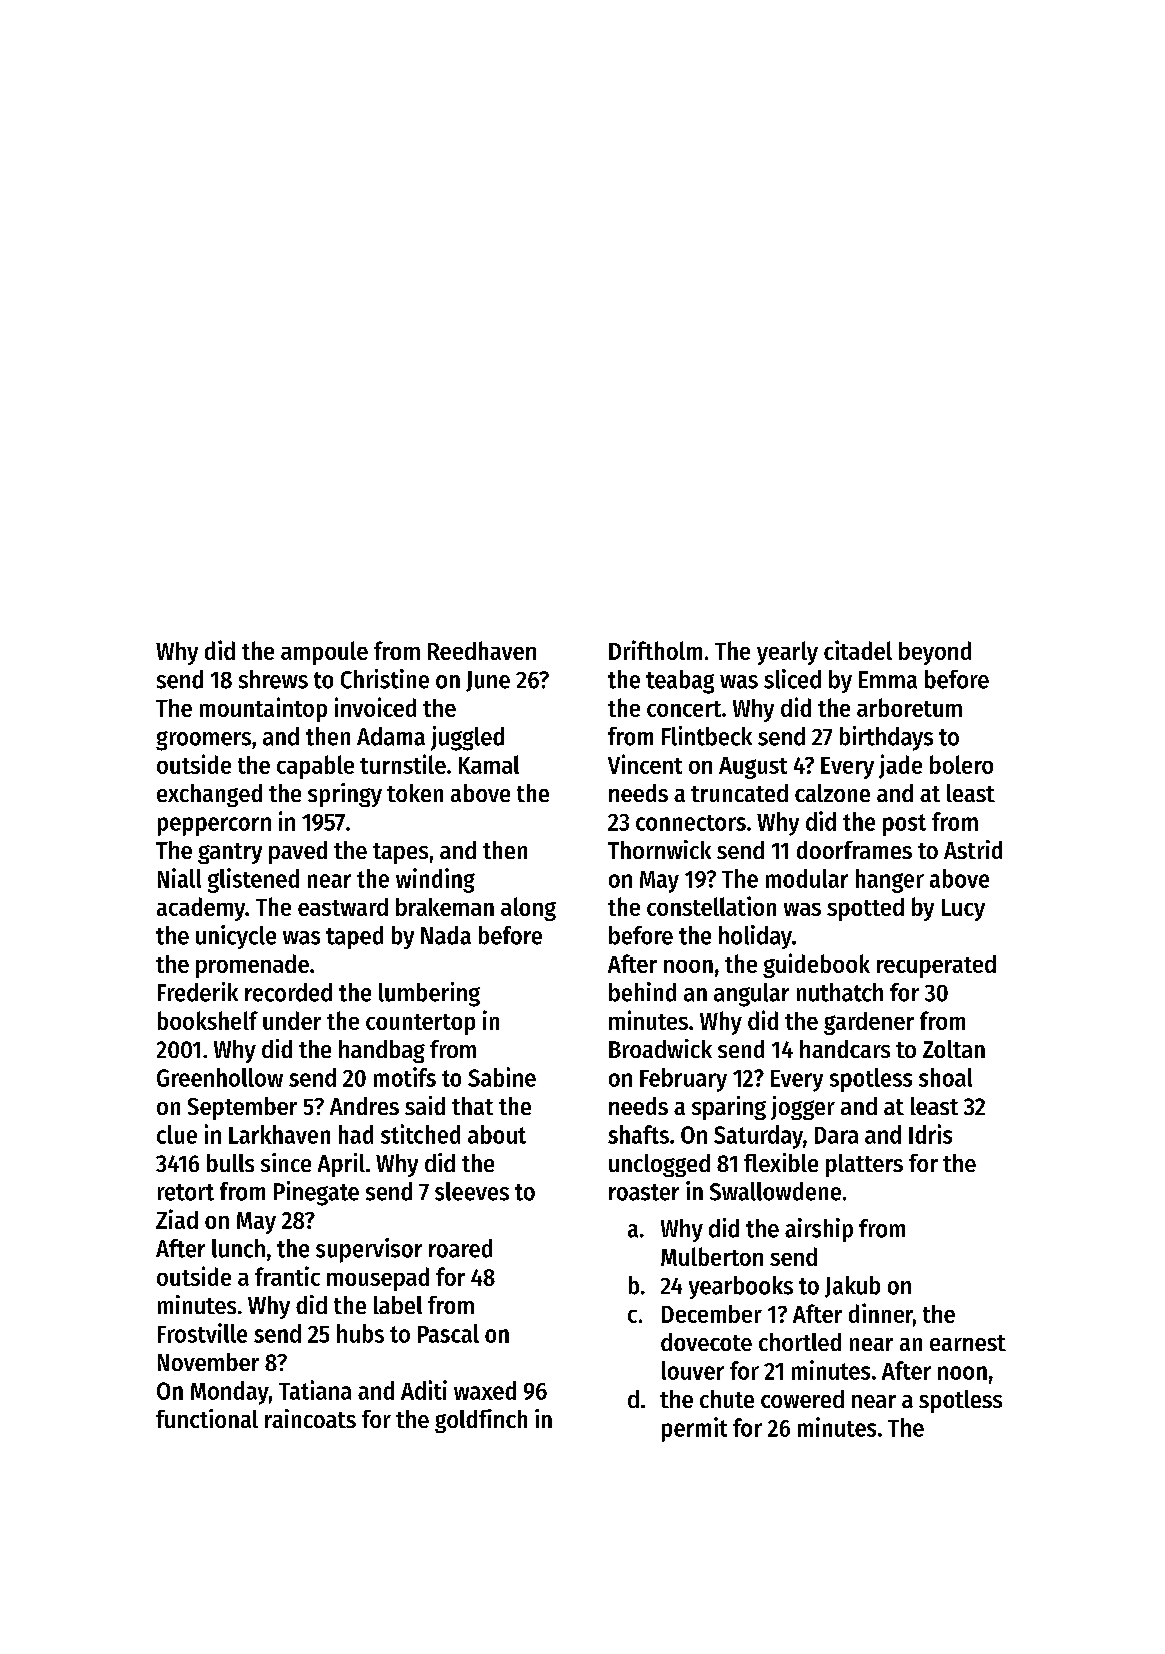 This document has width=1165, height=1654. What do you see at coordinates (230, 1393) in the document?
I see `Monday` at bounding box center [230, 1393].
